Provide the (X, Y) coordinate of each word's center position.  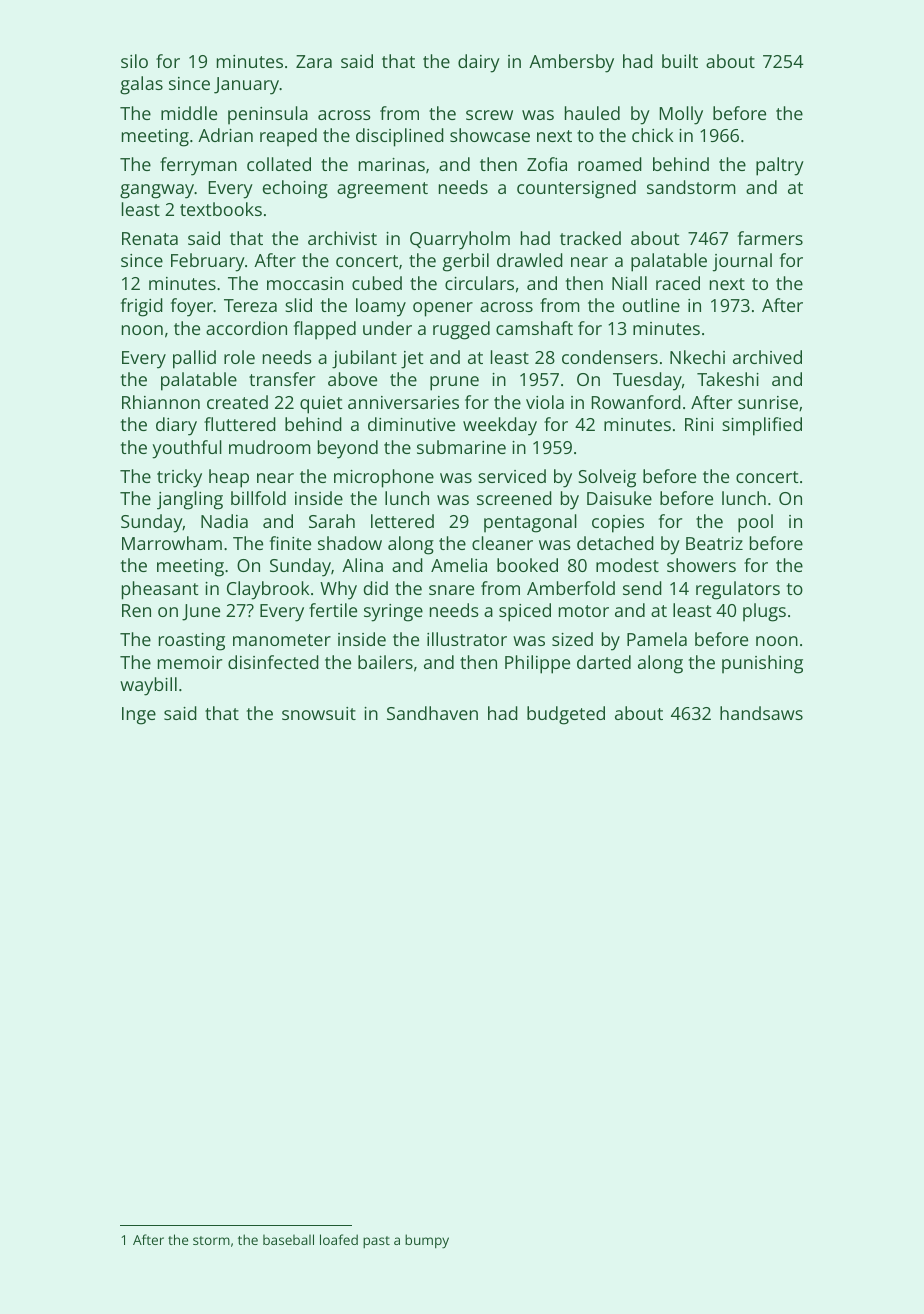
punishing (762, 664)
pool (755, 523)
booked (527, 565)
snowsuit (319, 713)
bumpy (427, 1241)
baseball (288, 1239)
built (680, 61)
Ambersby (571, 63)
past (376, 1242)
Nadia (224, 521)
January (246, 86)
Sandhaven (432, 713)
